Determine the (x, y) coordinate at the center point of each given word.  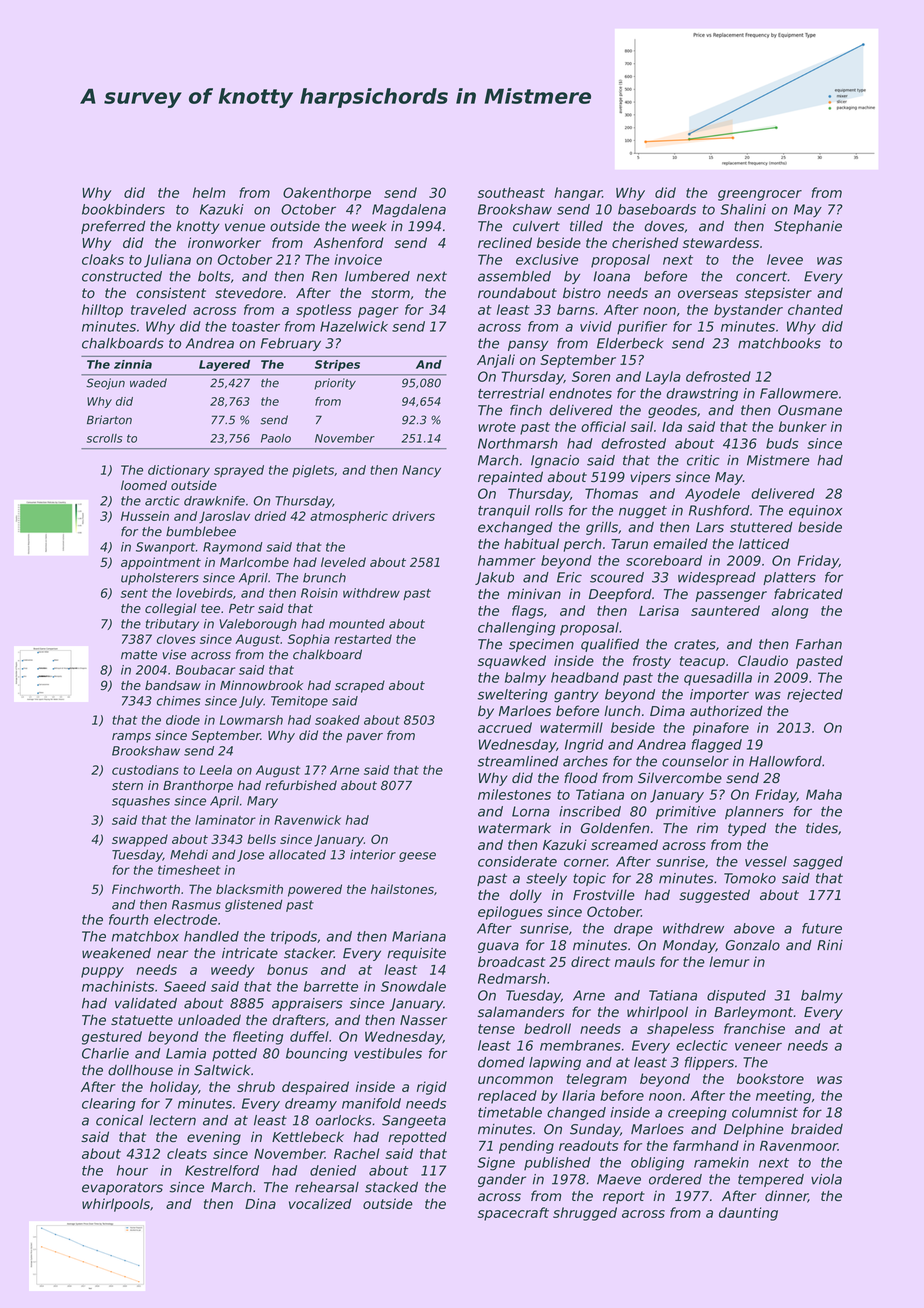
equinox (816, 511)
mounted (357, 624)
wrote (497, 427)
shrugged (585, 1214)
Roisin (319, 593)
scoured (617, 577)
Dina (260, 1203)
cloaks (103, 259)
